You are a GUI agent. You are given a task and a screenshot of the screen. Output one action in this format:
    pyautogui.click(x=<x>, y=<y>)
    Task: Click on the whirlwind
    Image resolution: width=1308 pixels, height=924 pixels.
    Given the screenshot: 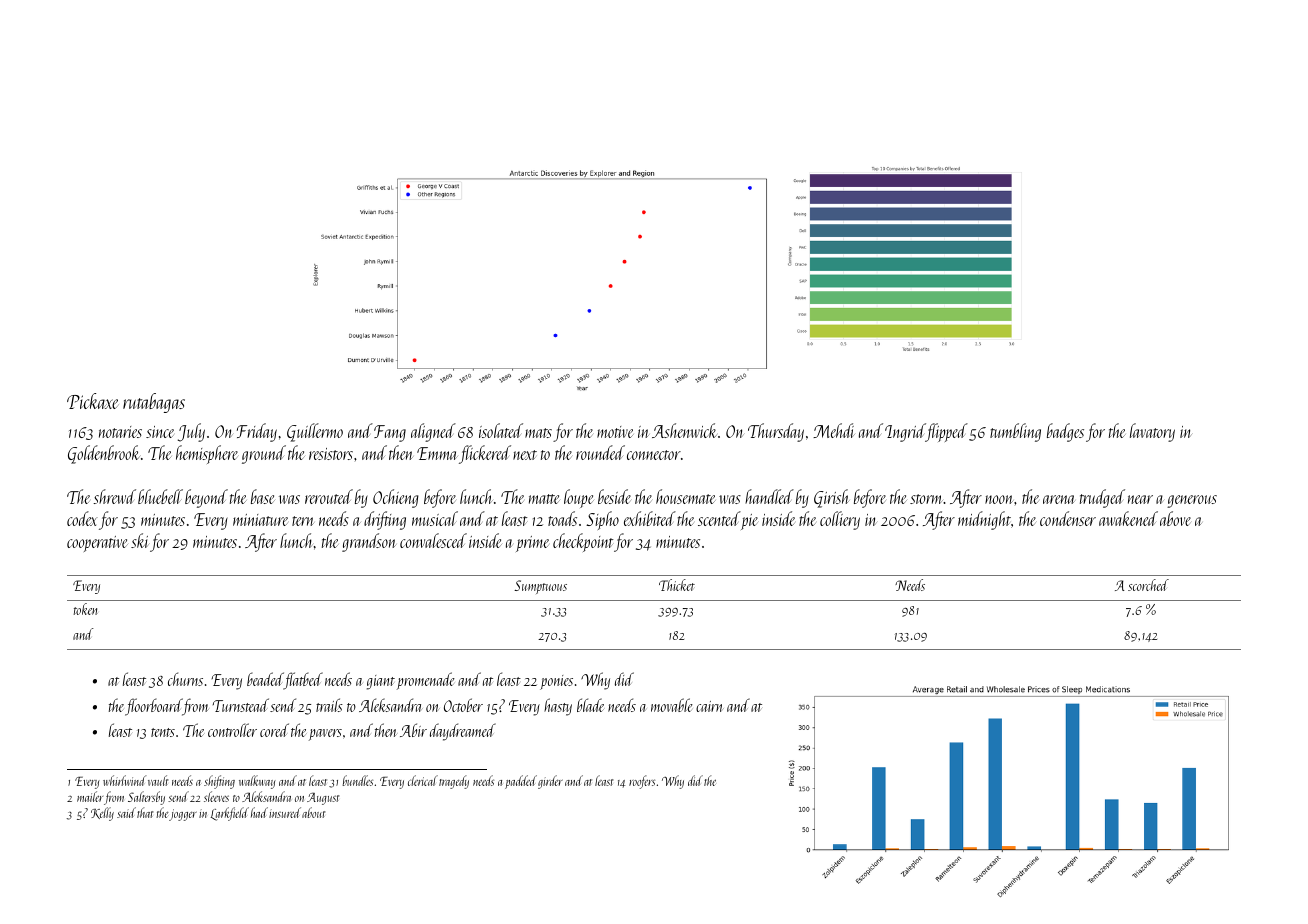 What is the action you would take?
    pyautogui.click(x=124, y=780)
